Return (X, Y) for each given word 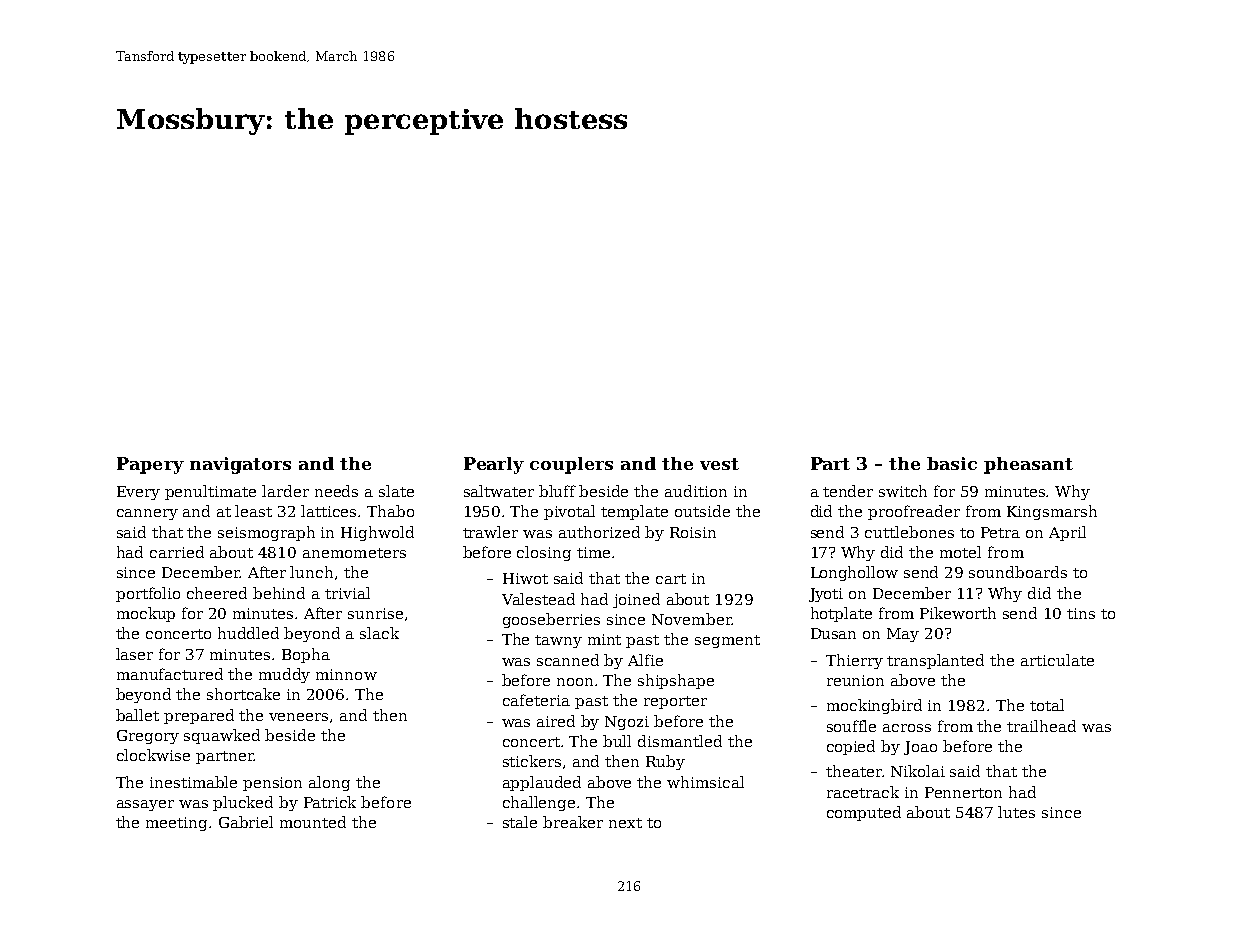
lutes (1016, 812)
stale (520, 822)
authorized (599, 532)
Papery (150, 465)
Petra (1000, 532)
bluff (557, 491)
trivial (347, 593)
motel (960, 552)
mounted (313, 822)
